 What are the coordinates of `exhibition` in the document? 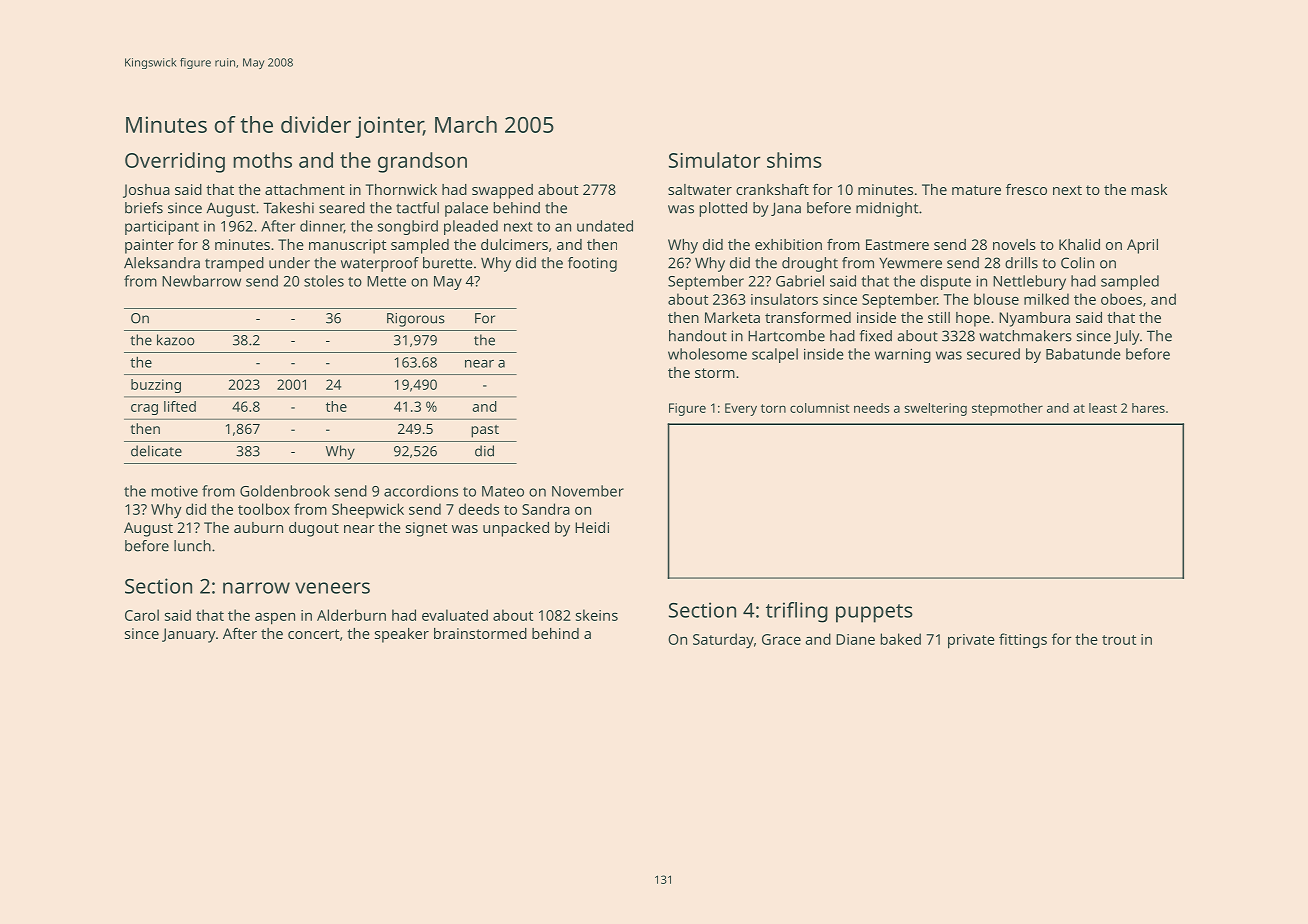 It's located at (788, 244).
